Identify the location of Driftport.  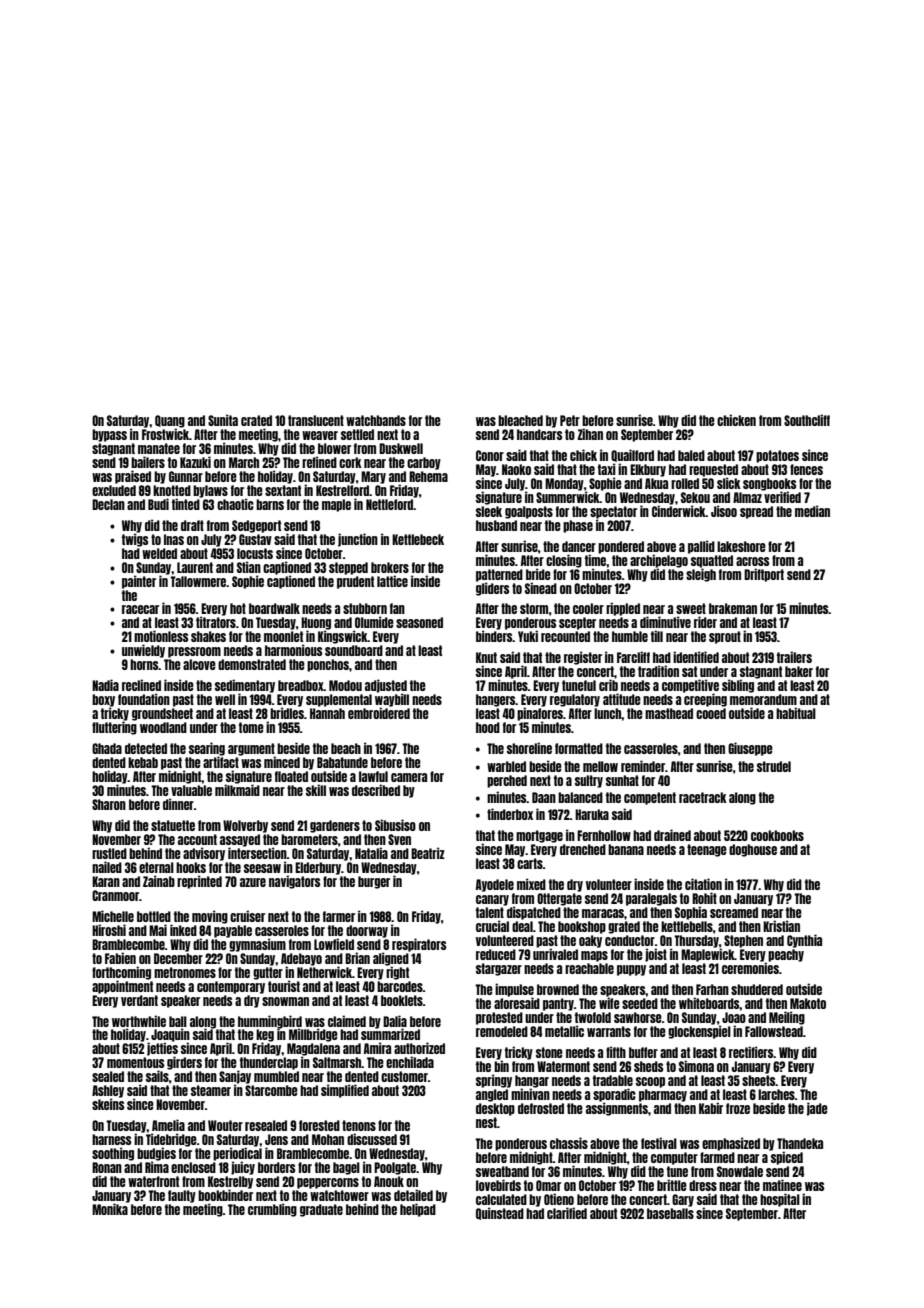
(764, 575).
